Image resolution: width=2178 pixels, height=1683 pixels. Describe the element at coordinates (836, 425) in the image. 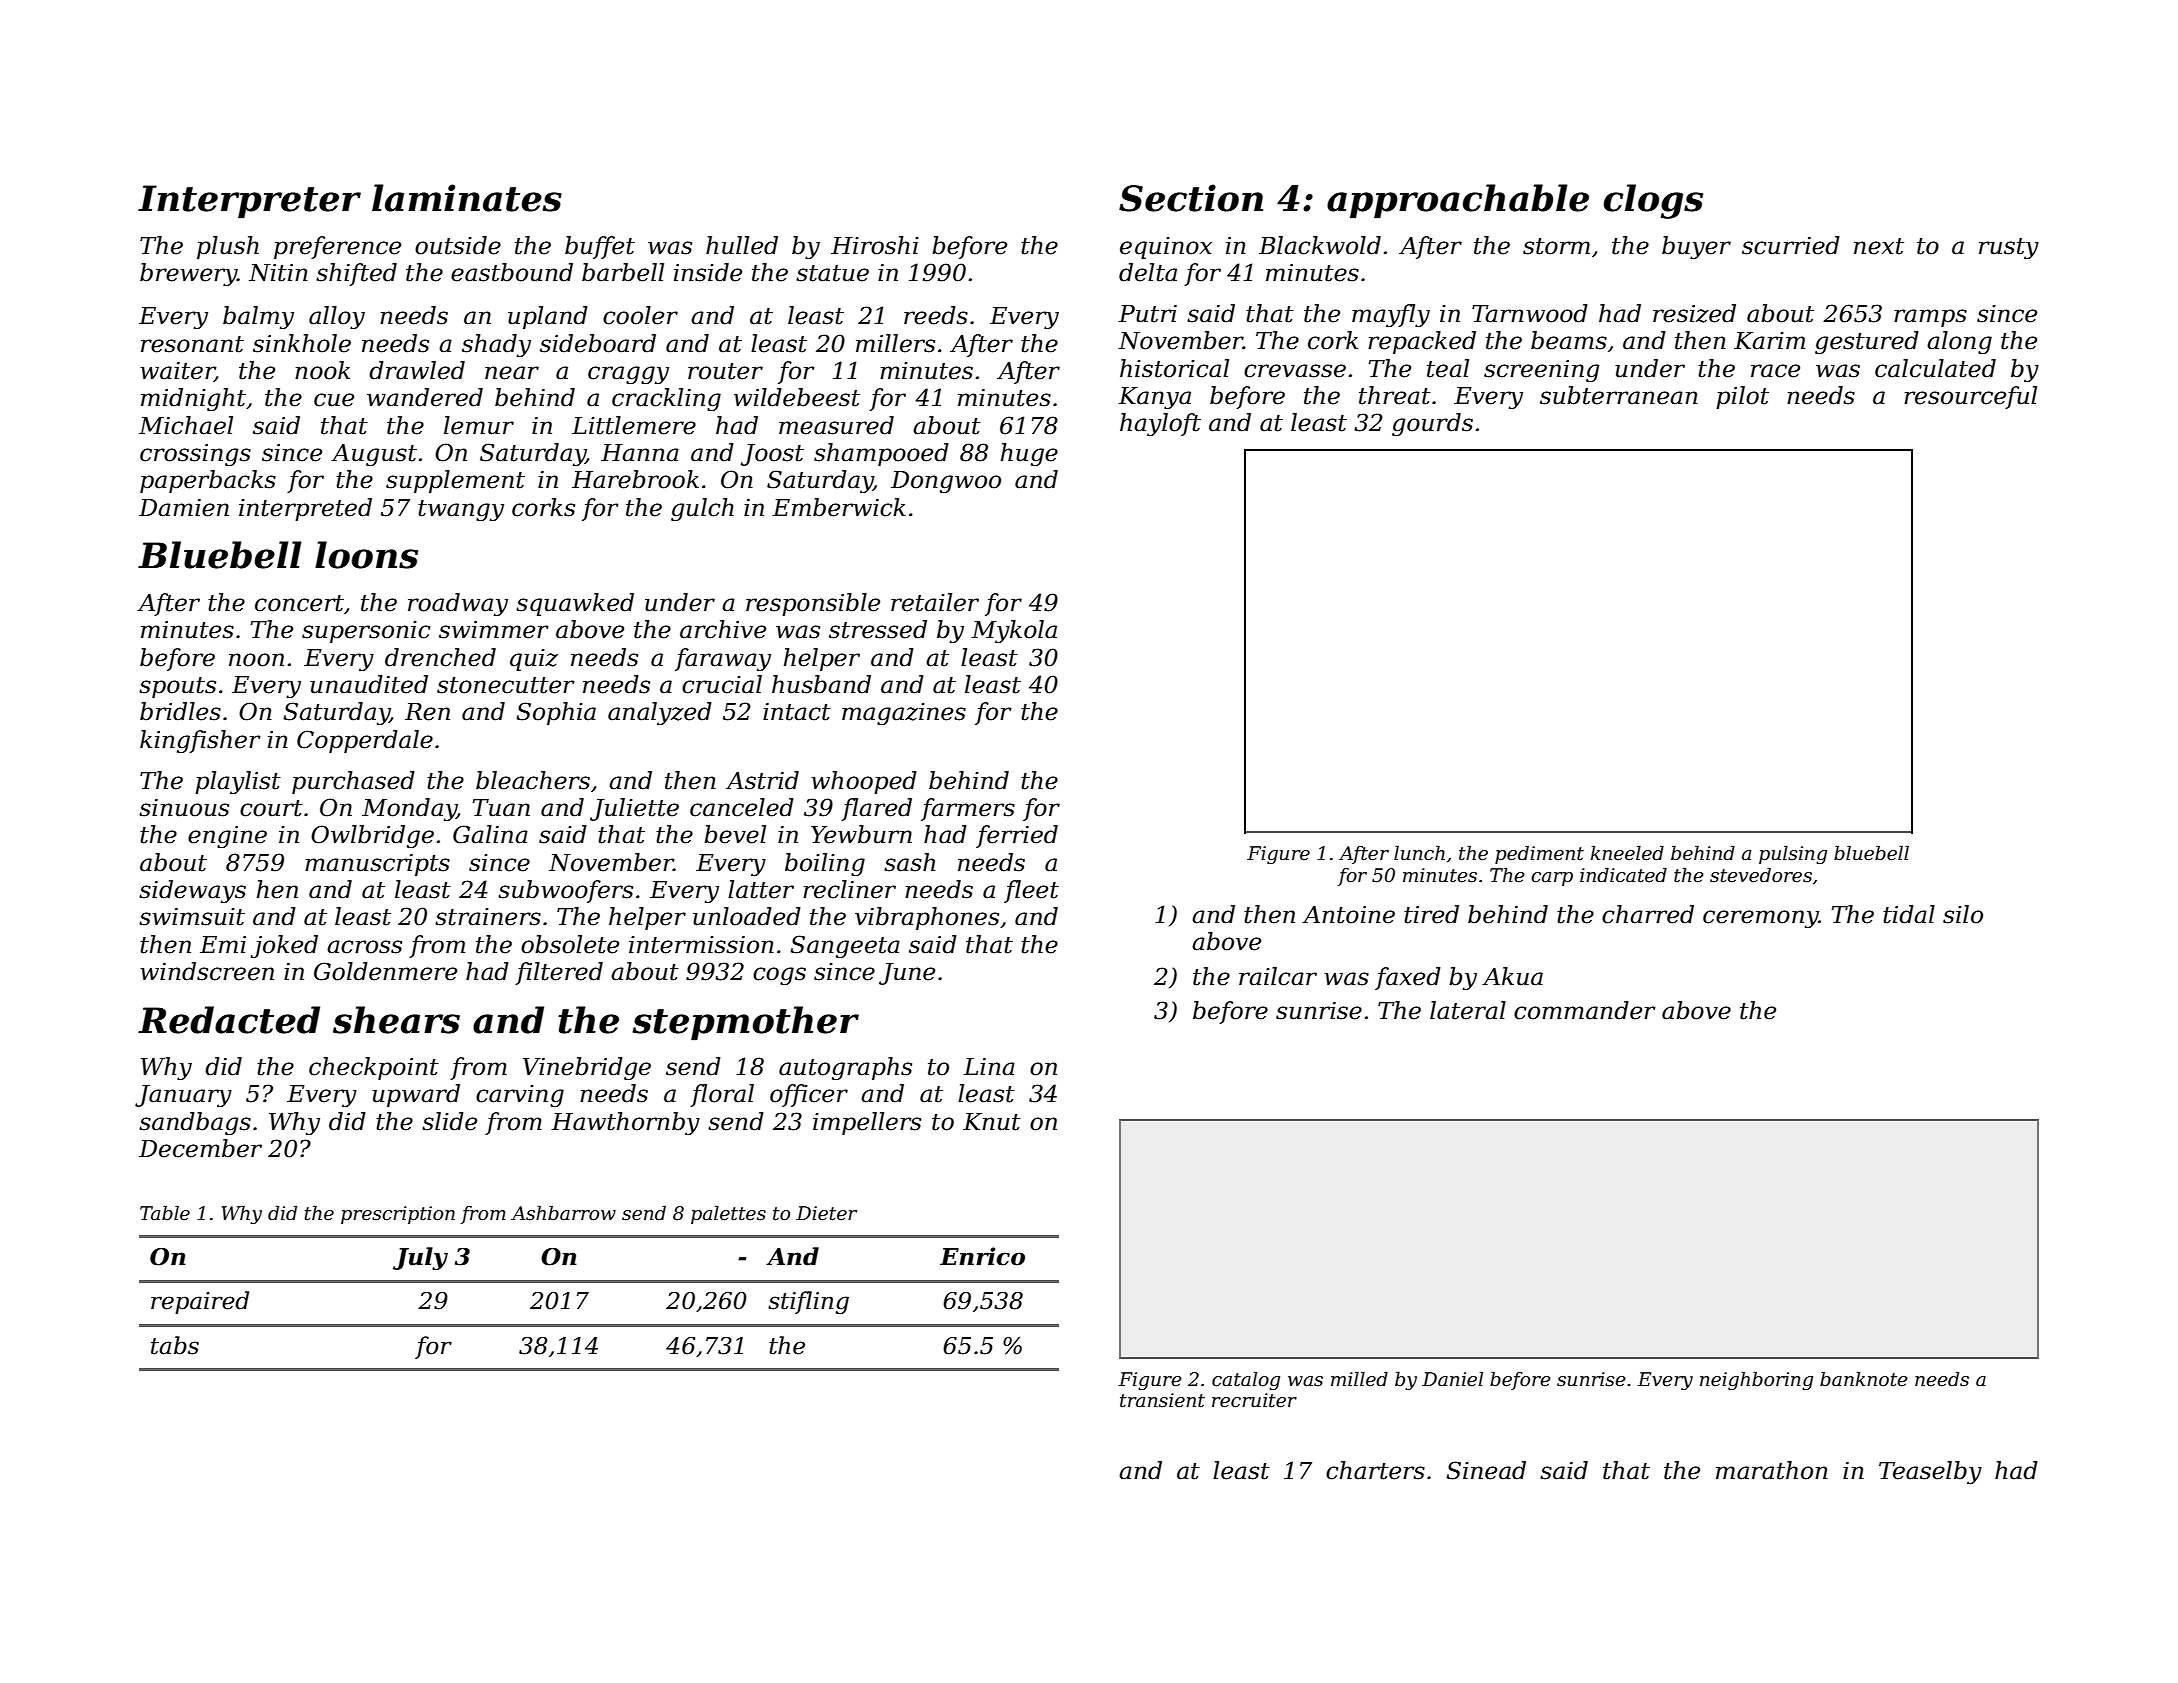

I see `measured` at that location.
